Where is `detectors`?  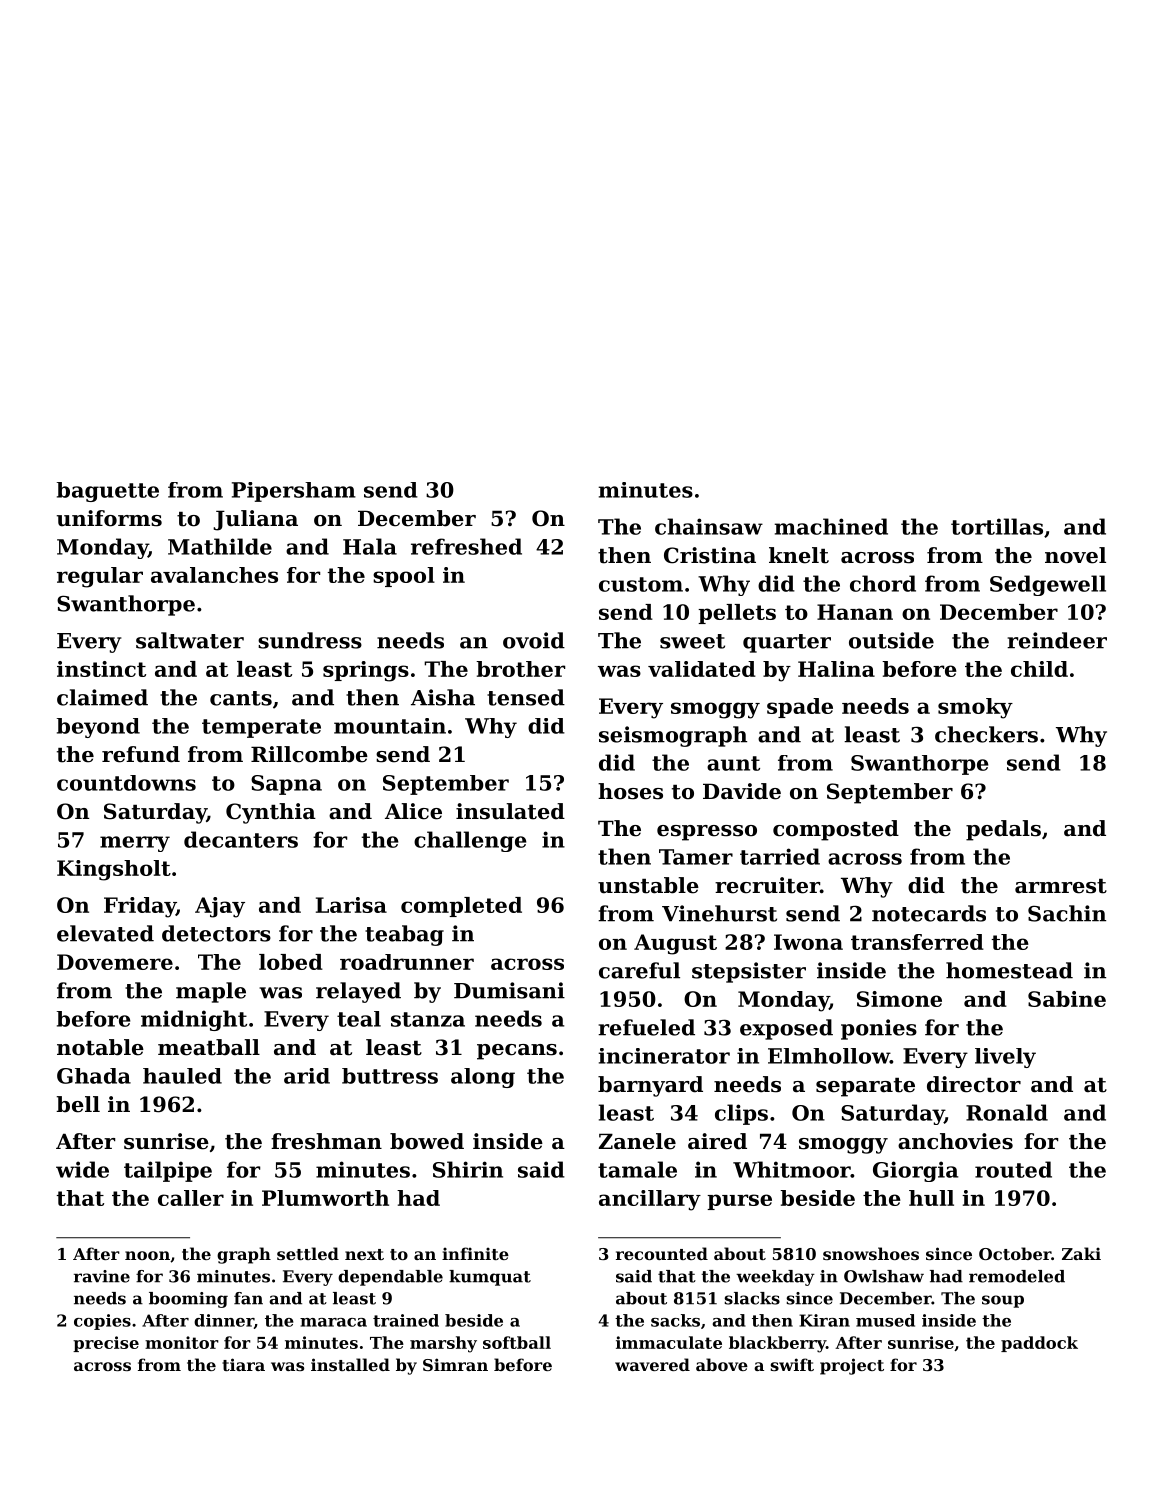 detectors is located at coordinates (216, 933).
